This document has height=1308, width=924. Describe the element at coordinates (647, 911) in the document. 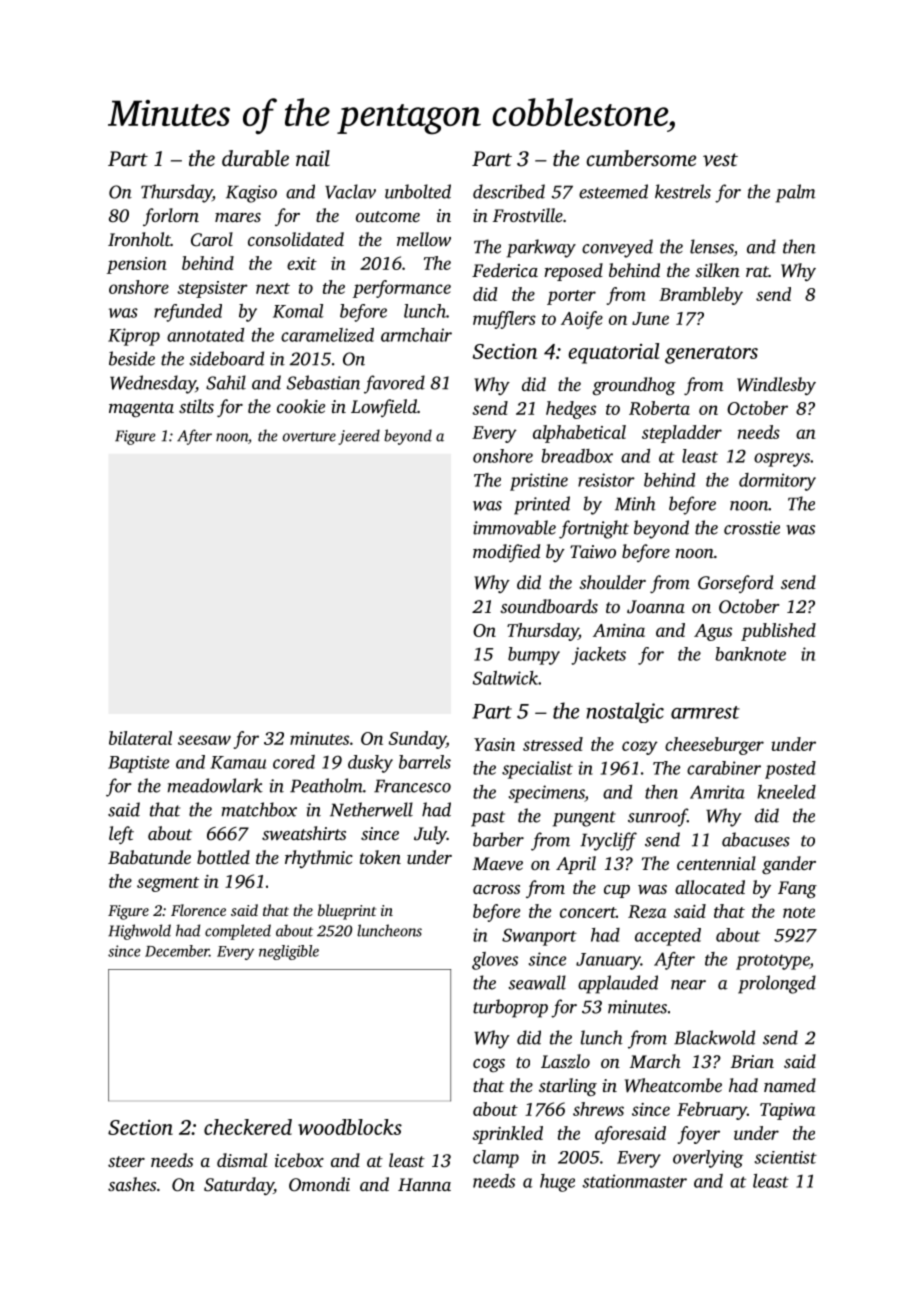

I see `Reza` at that location.
